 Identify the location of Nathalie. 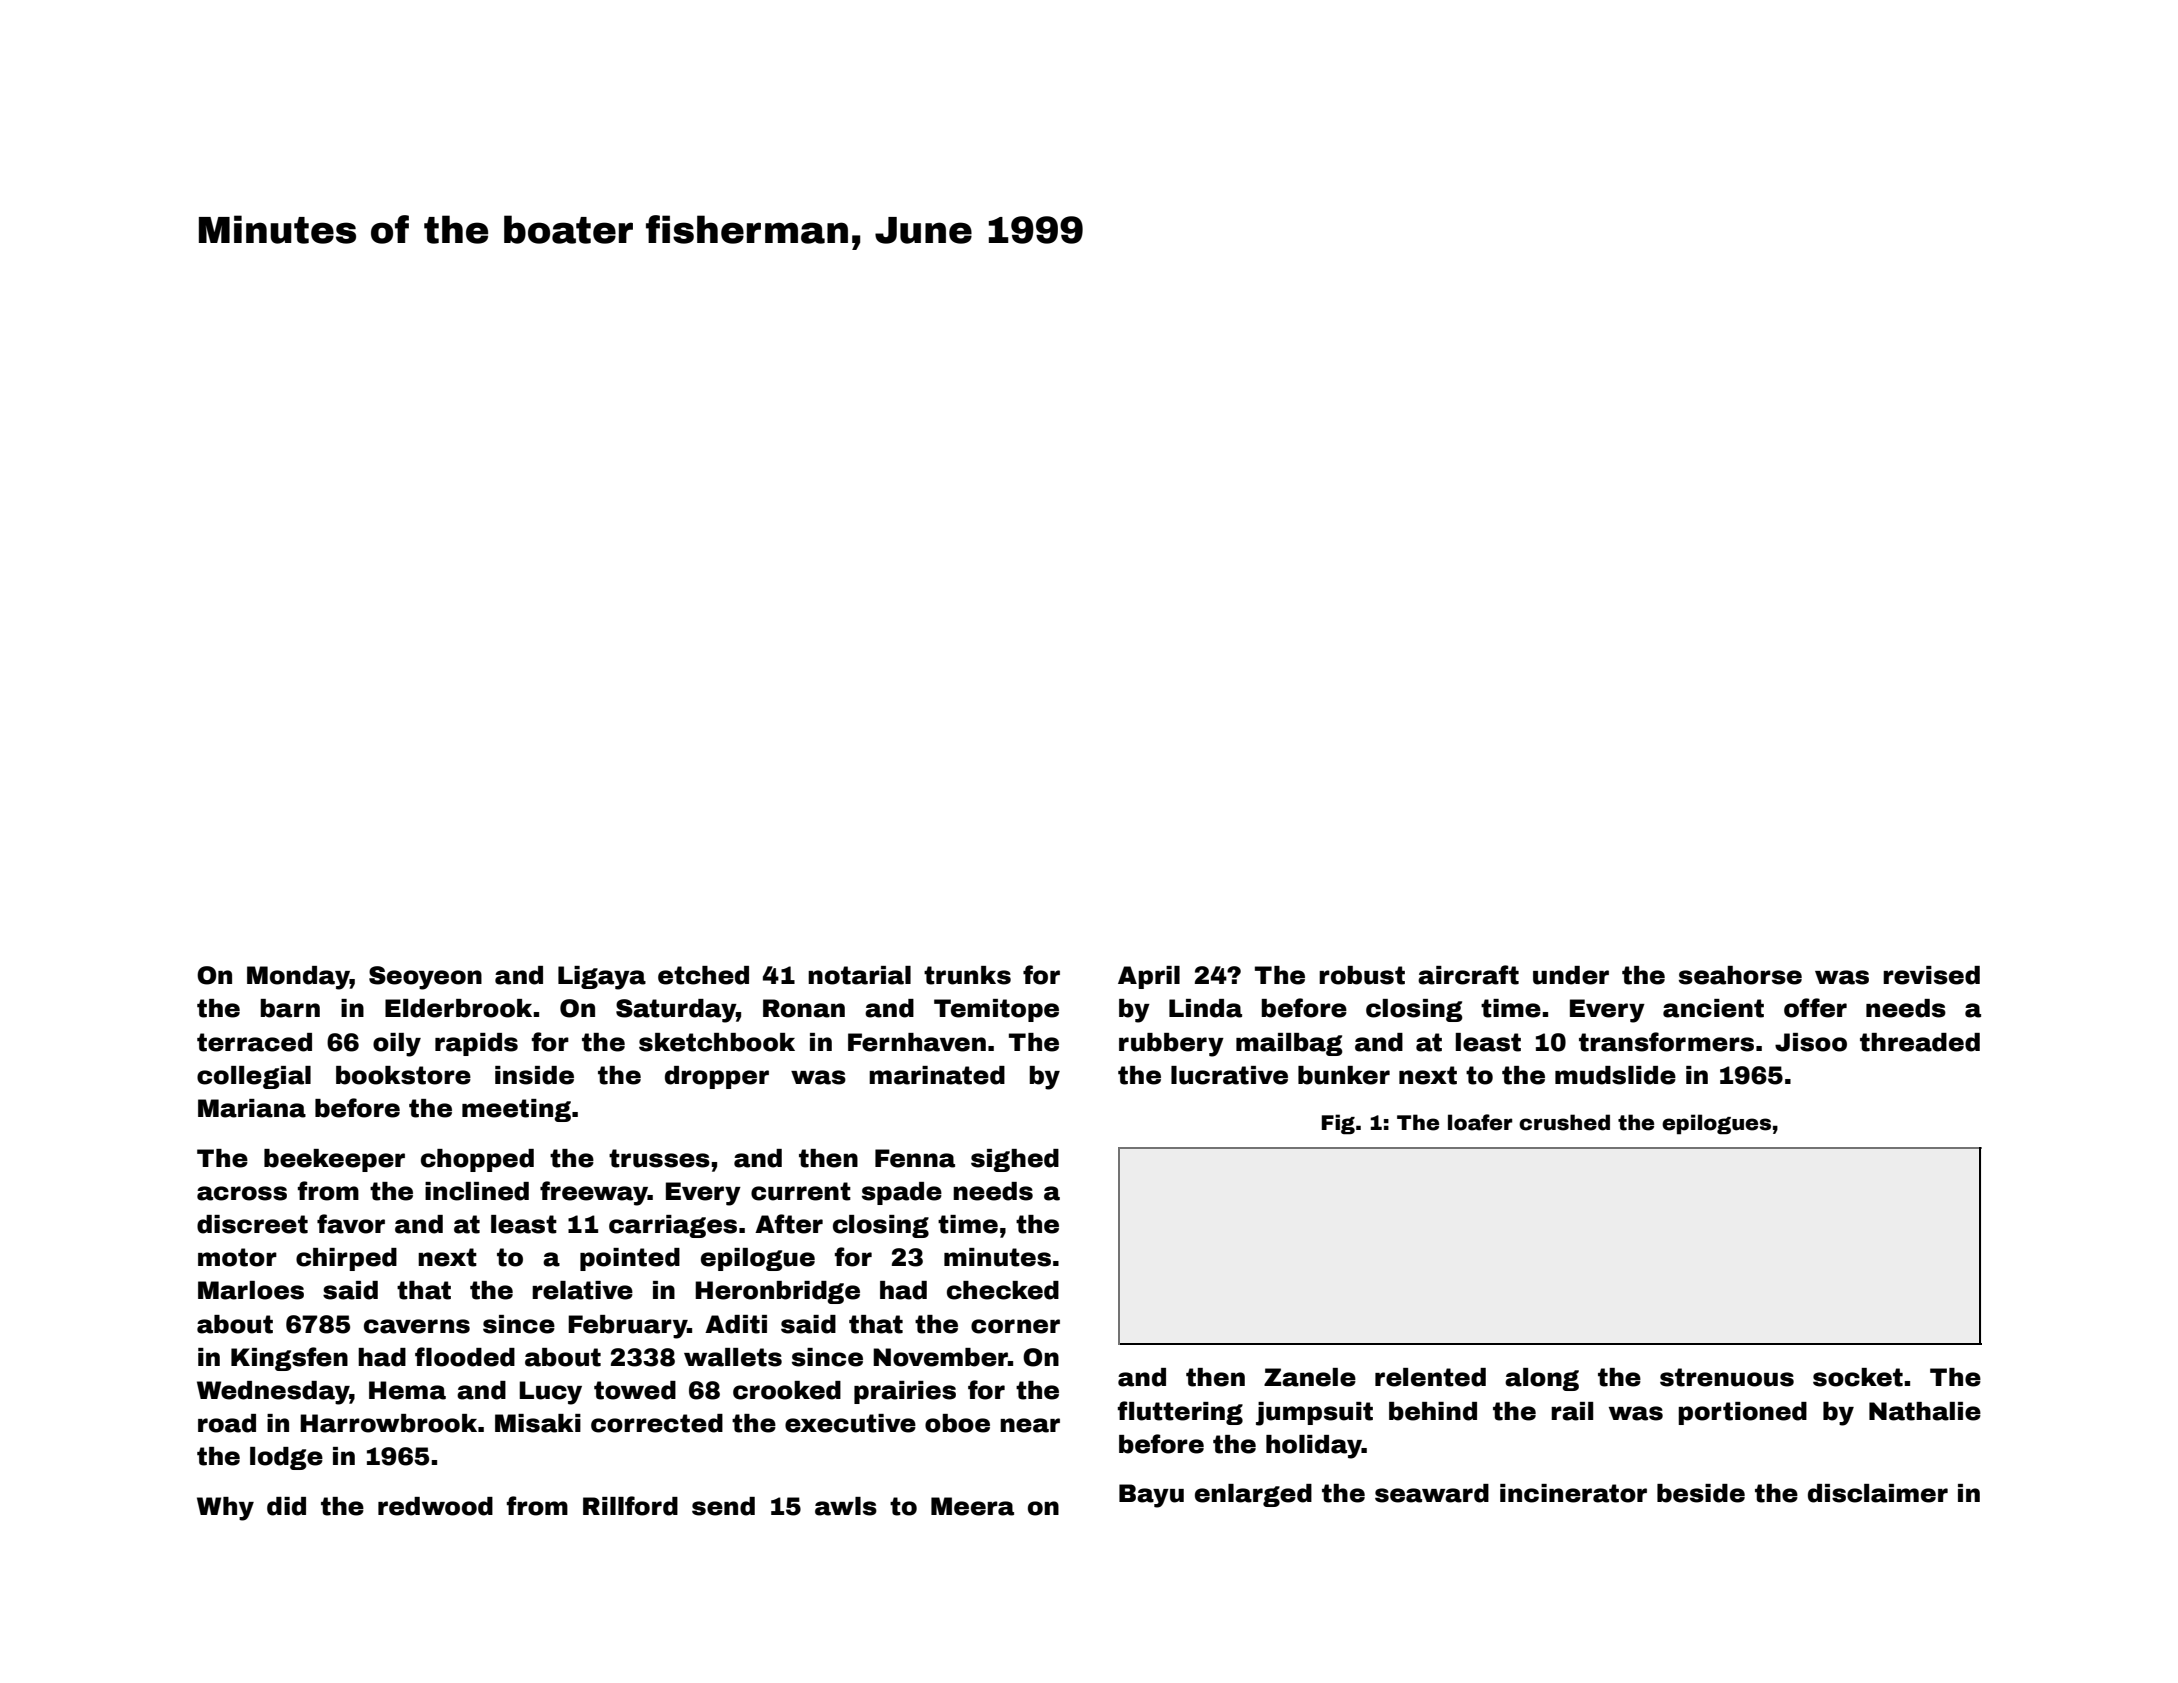
(1925, 1411).
